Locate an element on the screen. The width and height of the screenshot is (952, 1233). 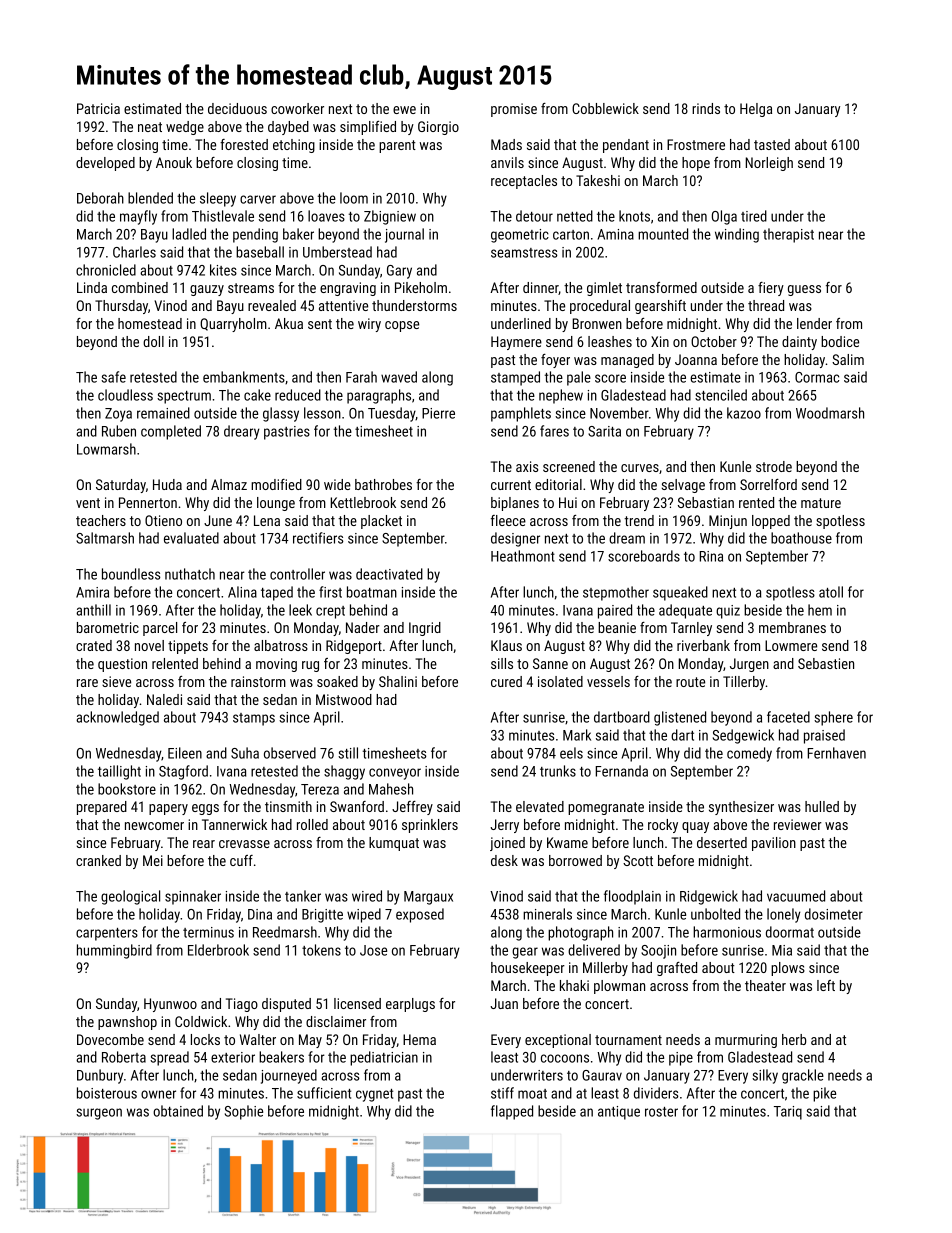
cygnet is located at coordinates (374, 1095).
